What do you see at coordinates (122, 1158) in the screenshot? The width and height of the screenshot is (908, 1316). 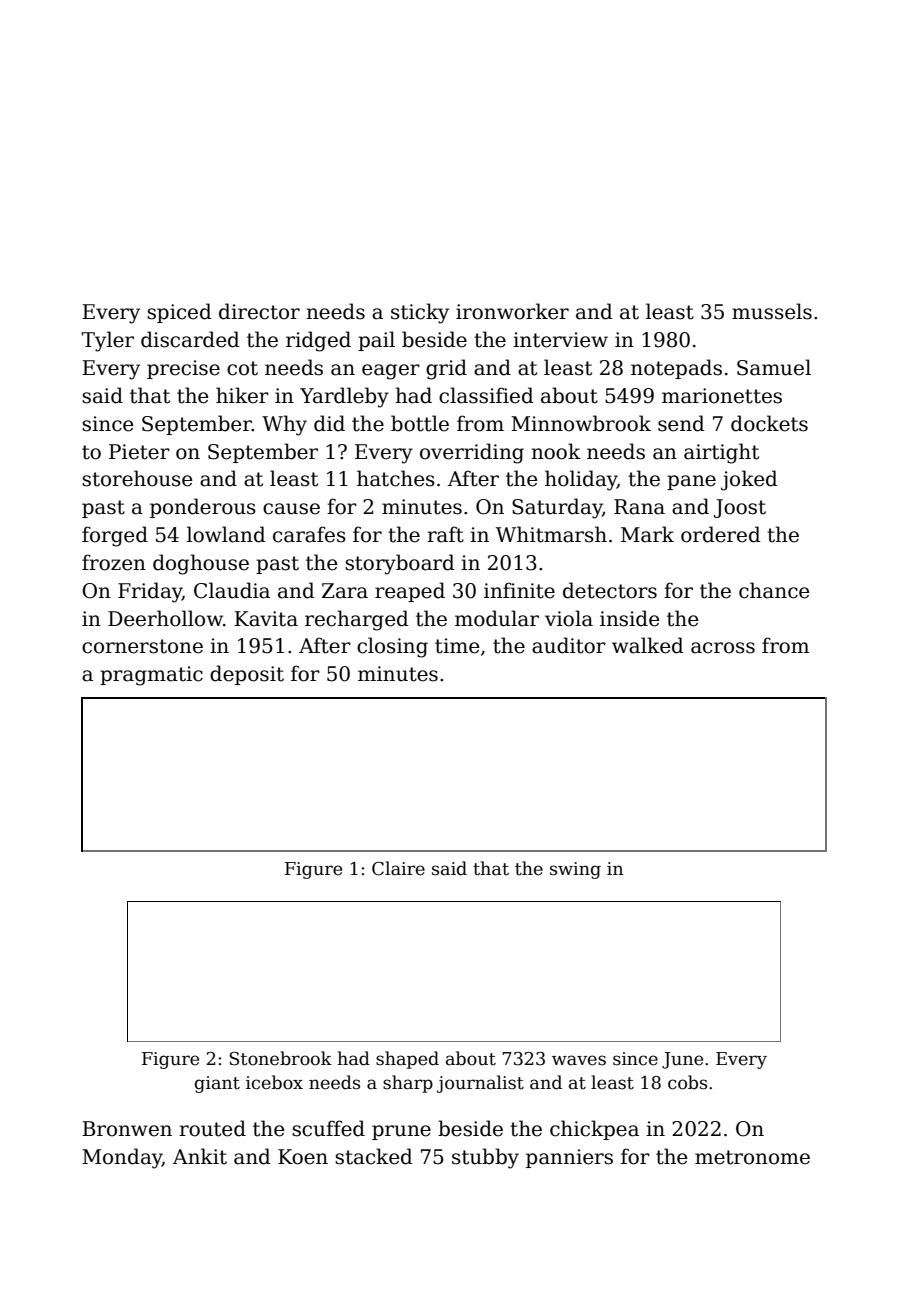 I see `Monday` at bounding box center [122, 1158].
